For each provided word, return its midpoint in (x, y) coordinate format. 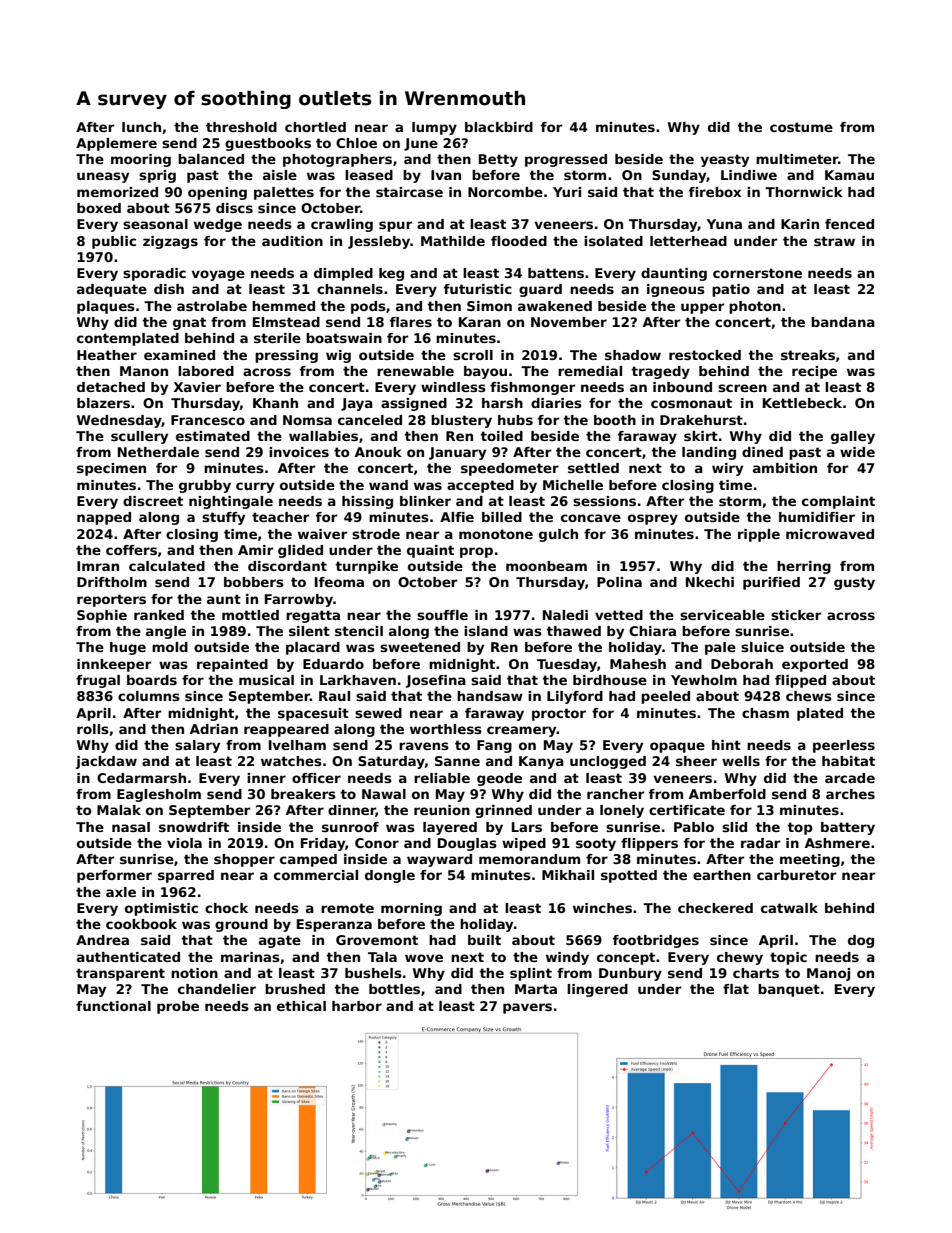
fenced (849, 224)
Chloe (356, 143)
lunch (141, 127)
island (486, 631)
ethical (301, 1006)
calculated (167, 566)
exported (815, 665)
